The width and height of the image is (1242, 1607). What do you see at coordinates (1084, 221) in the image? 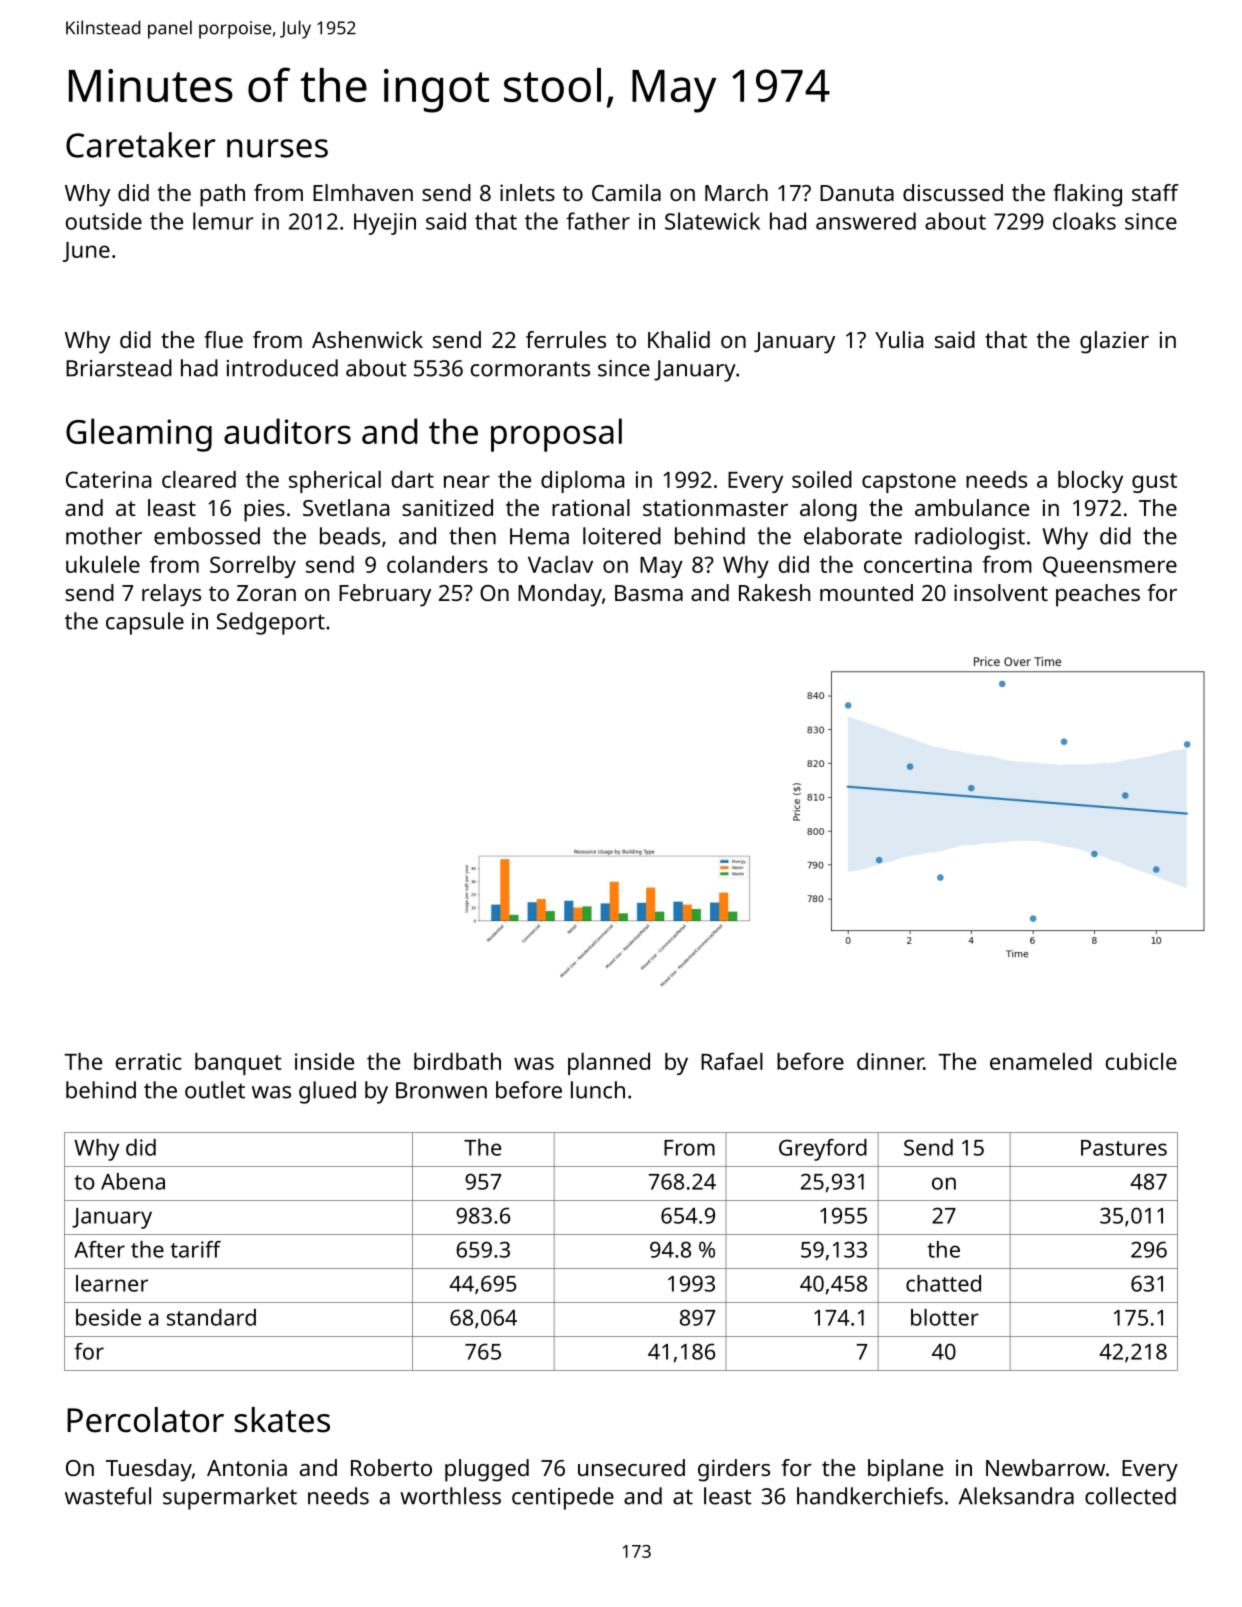
I see `cloaks` at bounding box center [1084, 221].
